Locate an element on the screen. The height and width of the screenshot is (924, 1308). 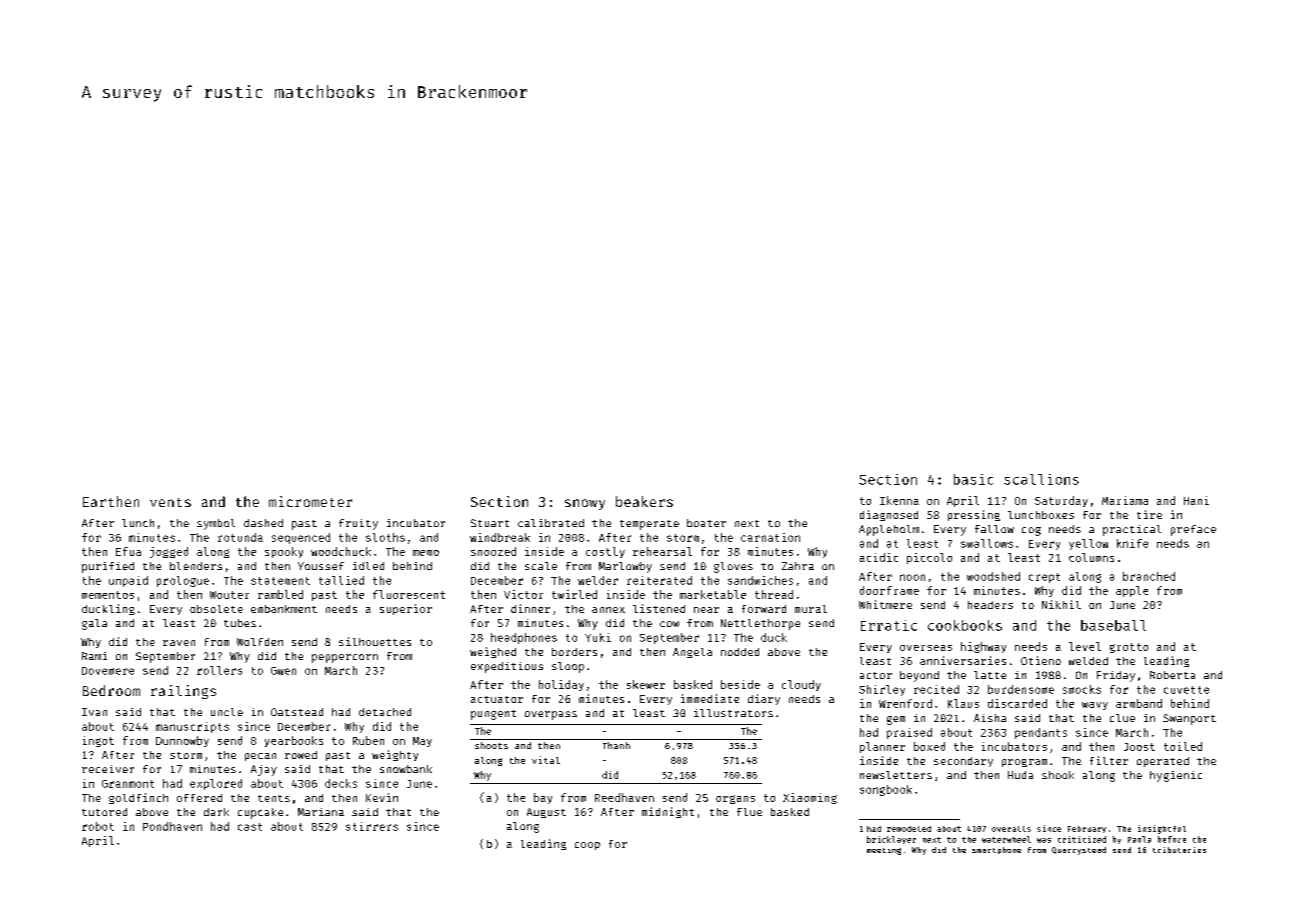
mementos is located at coordinates (108, 595).
